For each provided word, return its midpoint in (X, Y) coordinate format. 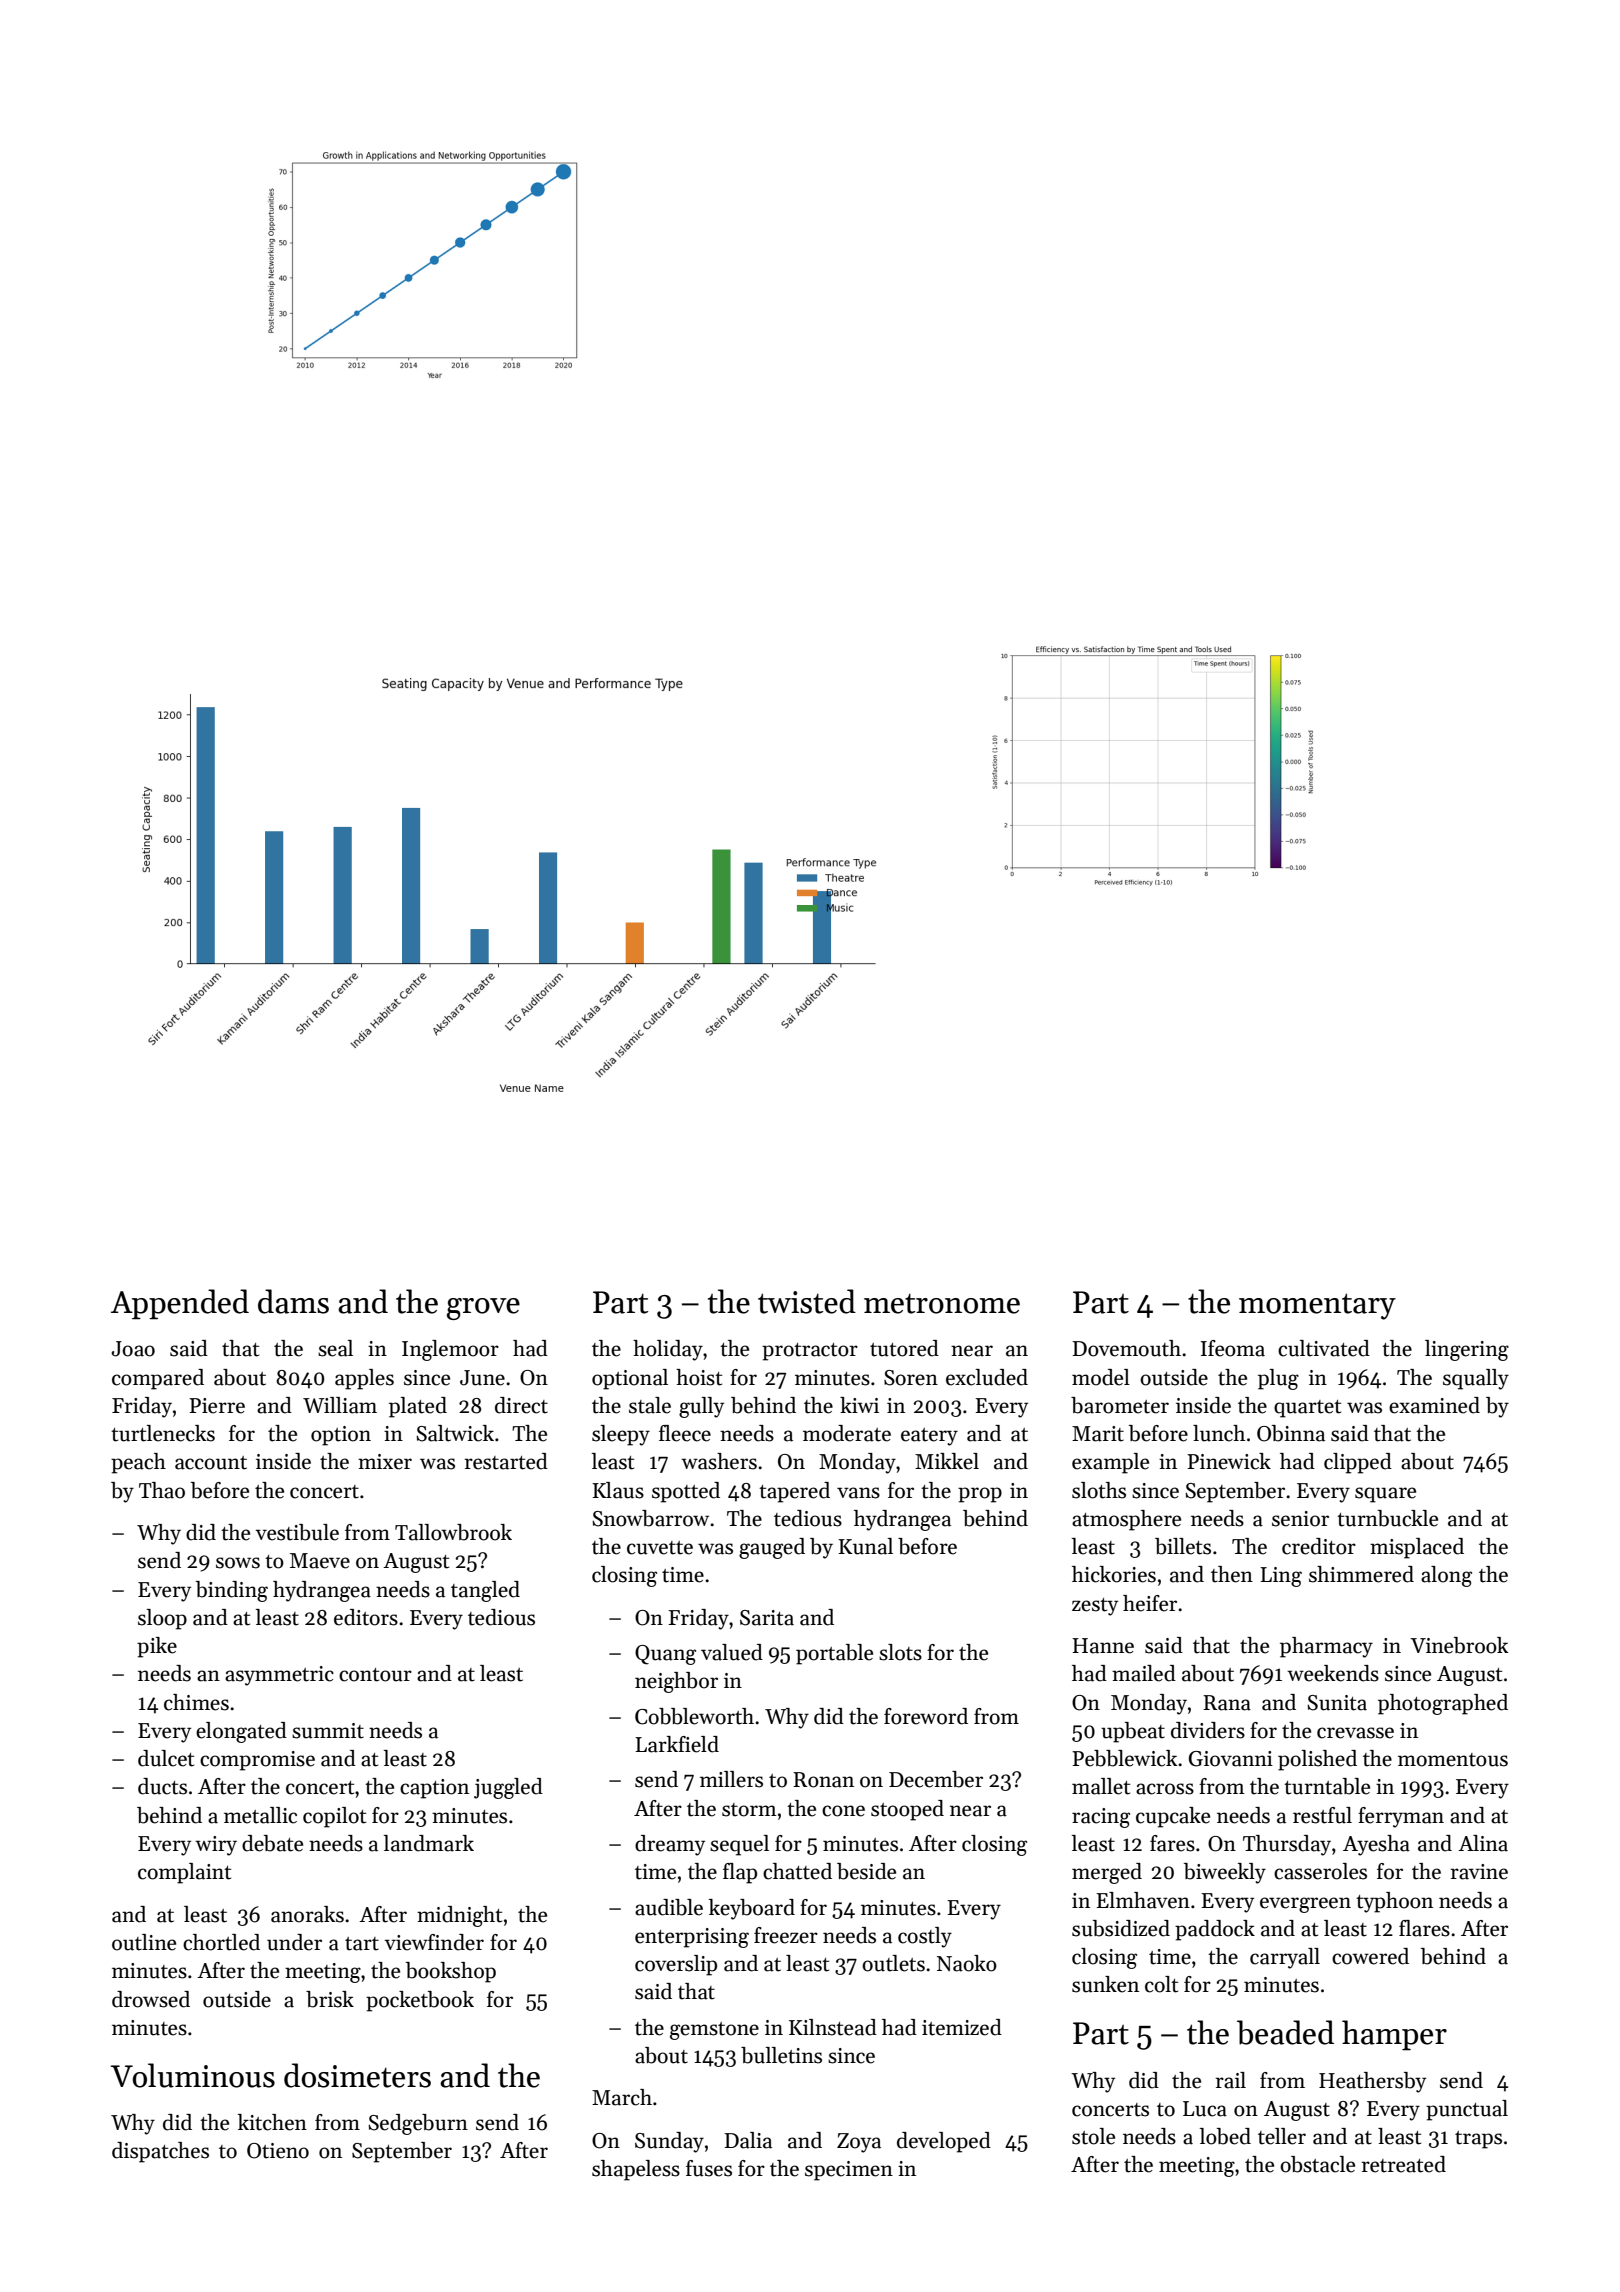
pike (157, 1647)
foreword (926, 1716)
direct (521, 1405)
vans (858, 1493)
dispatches (160, 2152)
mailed (1144, 1673)
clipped (1358, 1463)
